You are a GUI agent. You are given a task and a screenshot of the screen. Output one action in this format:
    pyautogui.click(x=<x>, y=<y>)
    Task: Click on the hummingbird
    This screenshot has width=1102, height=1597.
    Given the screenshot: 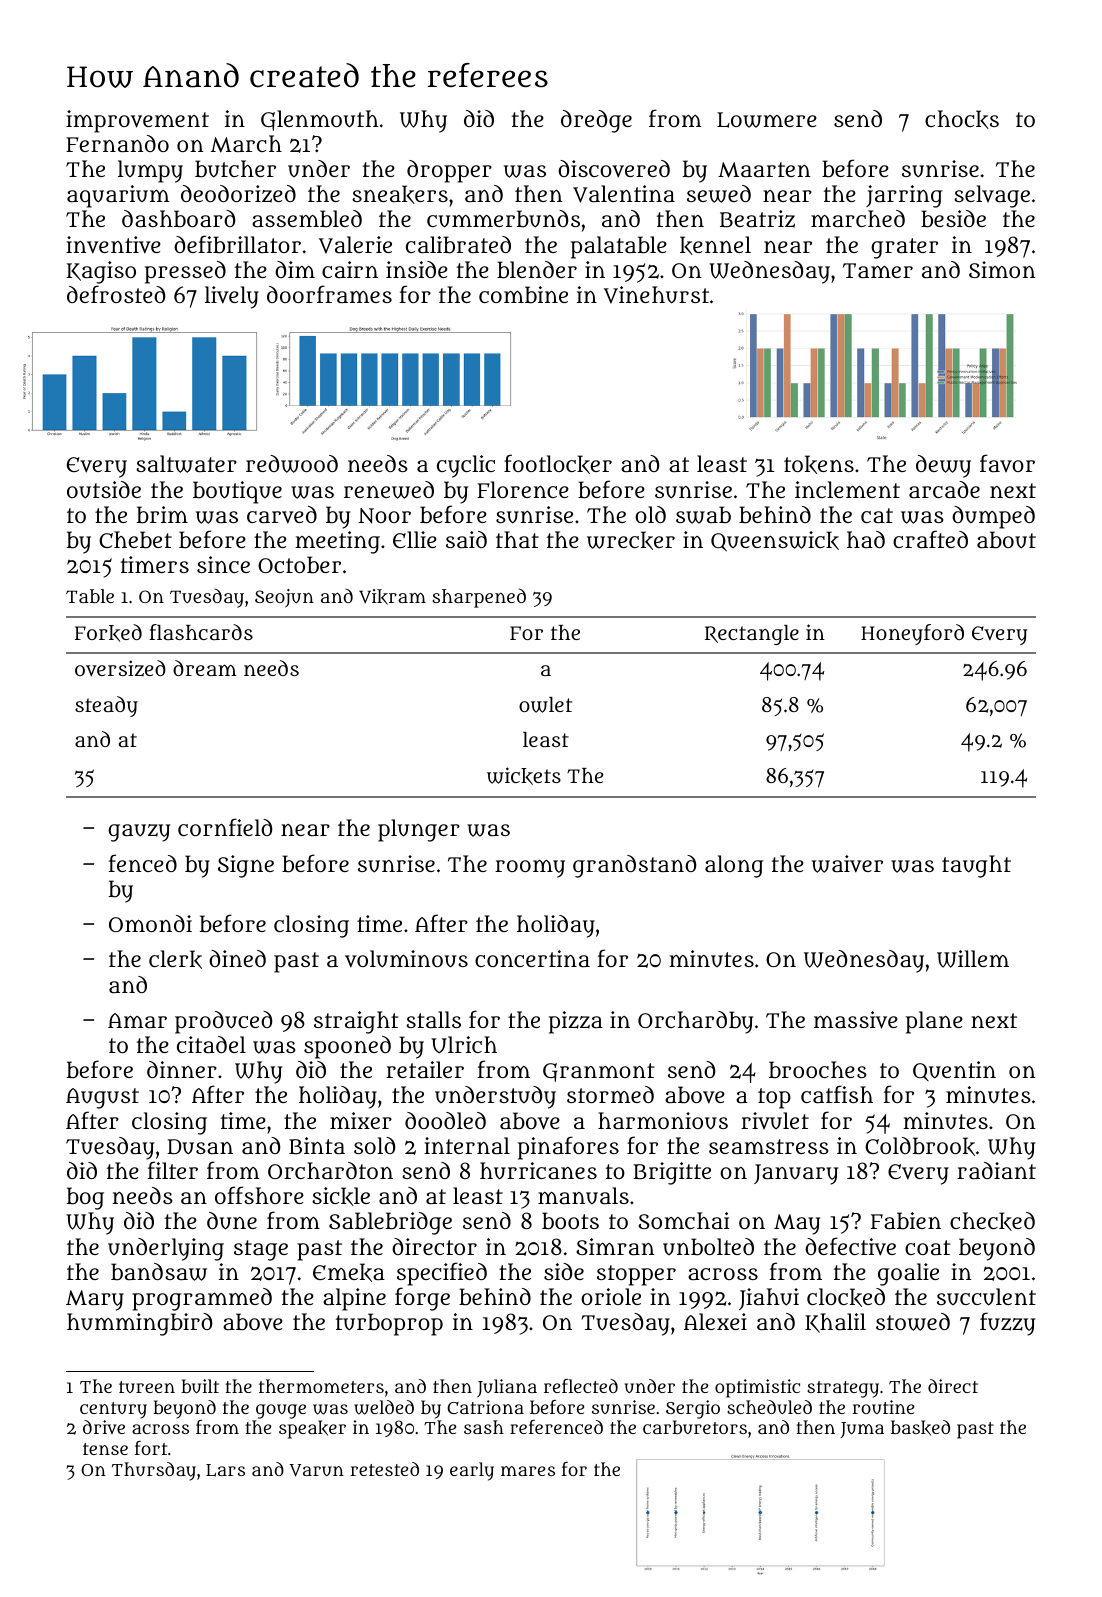 What is the action you would take?
    pyautogui.click(x=139, y=1324)
